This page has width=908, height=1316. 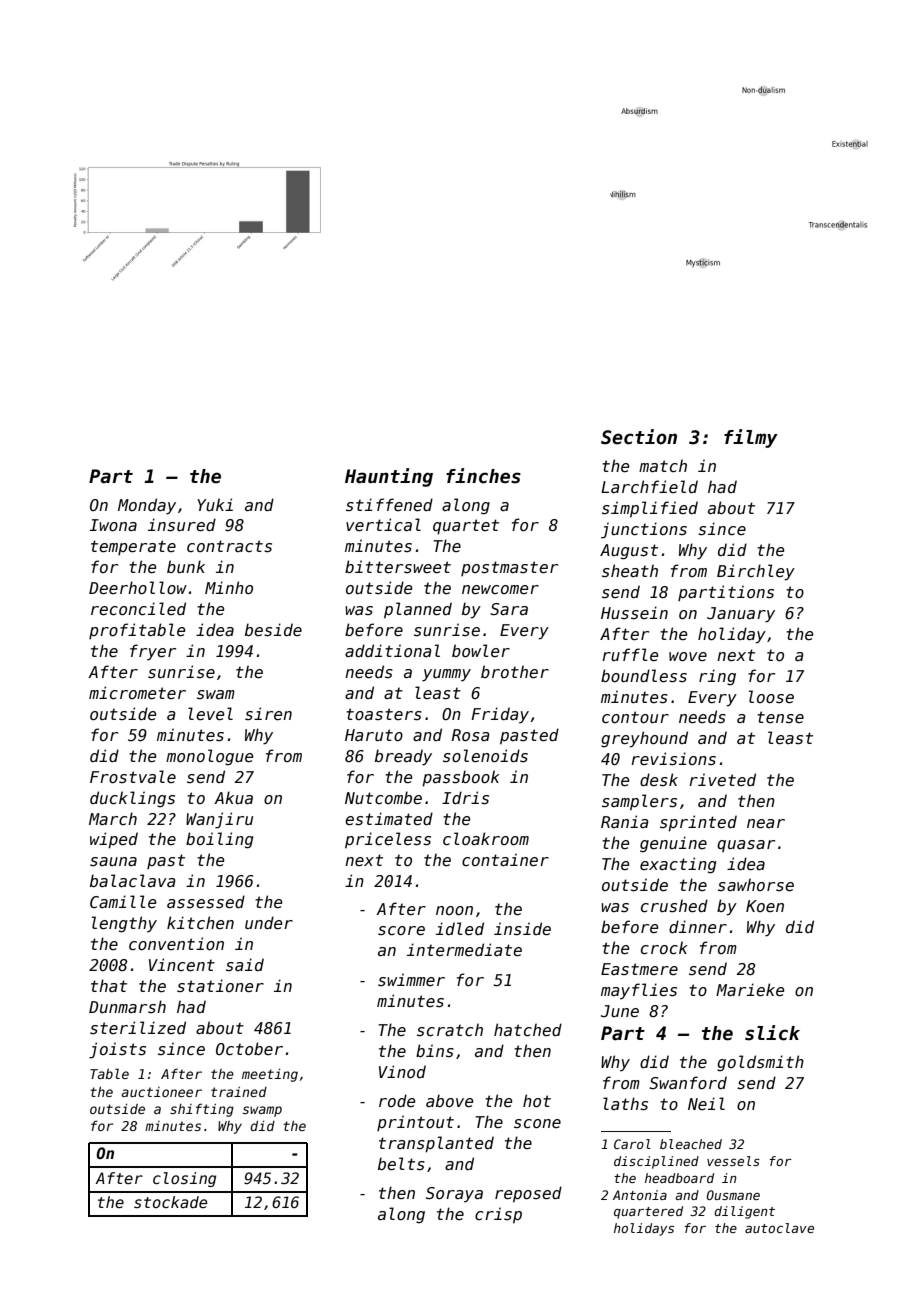 What do you see at coordinates (639, 991) in the page?
I see `mayflies` at bounding box center [639, 991].
